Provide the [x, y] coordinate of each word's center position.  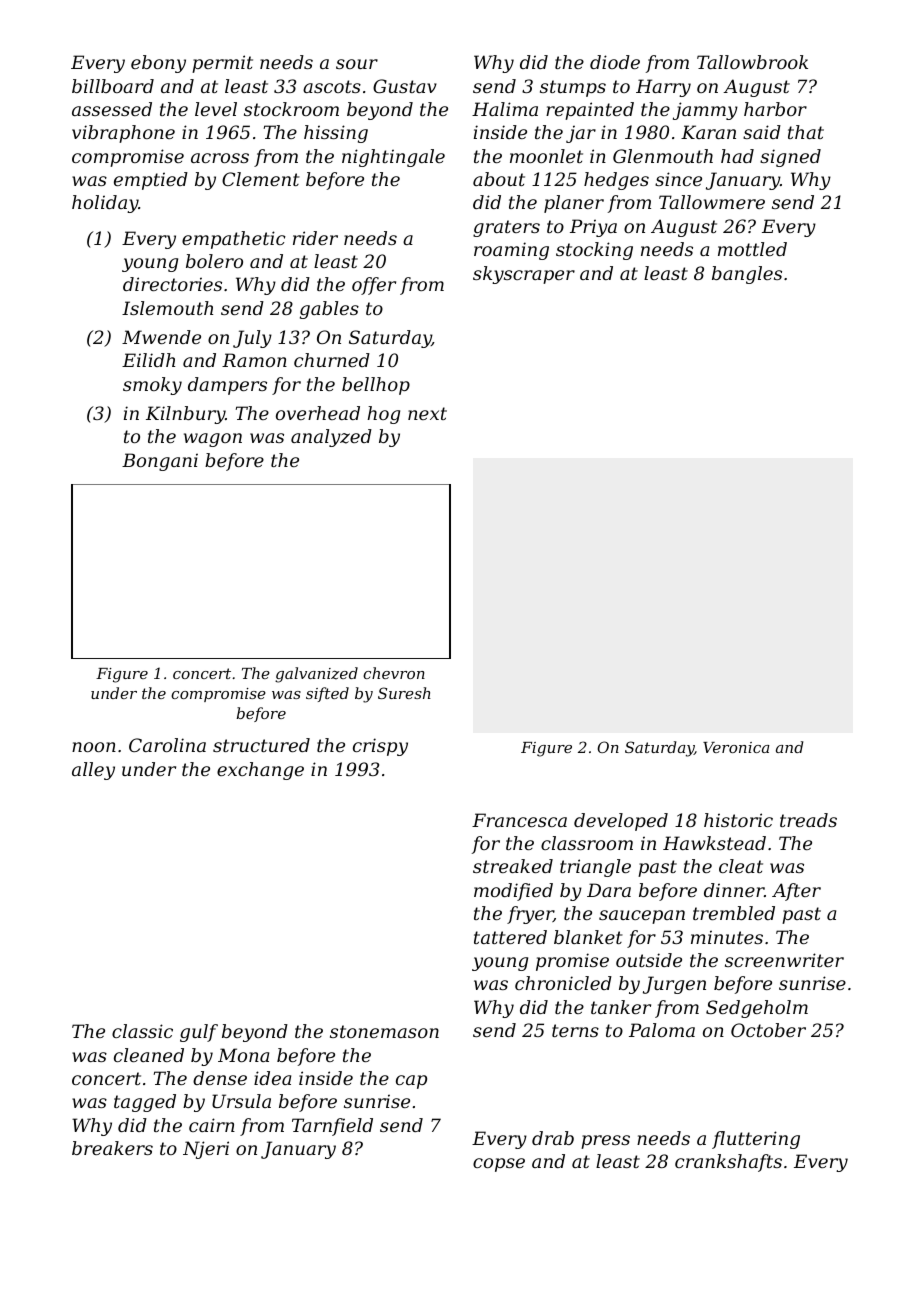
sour [357, 64]
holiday [105, 204]
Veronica [736, 747]
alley [93, 771]
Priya [593, 228]
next [427, 413]
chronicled [563, 983]
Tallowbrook [752, 62]
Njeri [206, 1150]
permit [222, 64]
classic [142, 1031]
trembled [734, 913]
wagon [213, 440]
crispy [380, 747]
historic [738, 820]
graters [506, 228]
